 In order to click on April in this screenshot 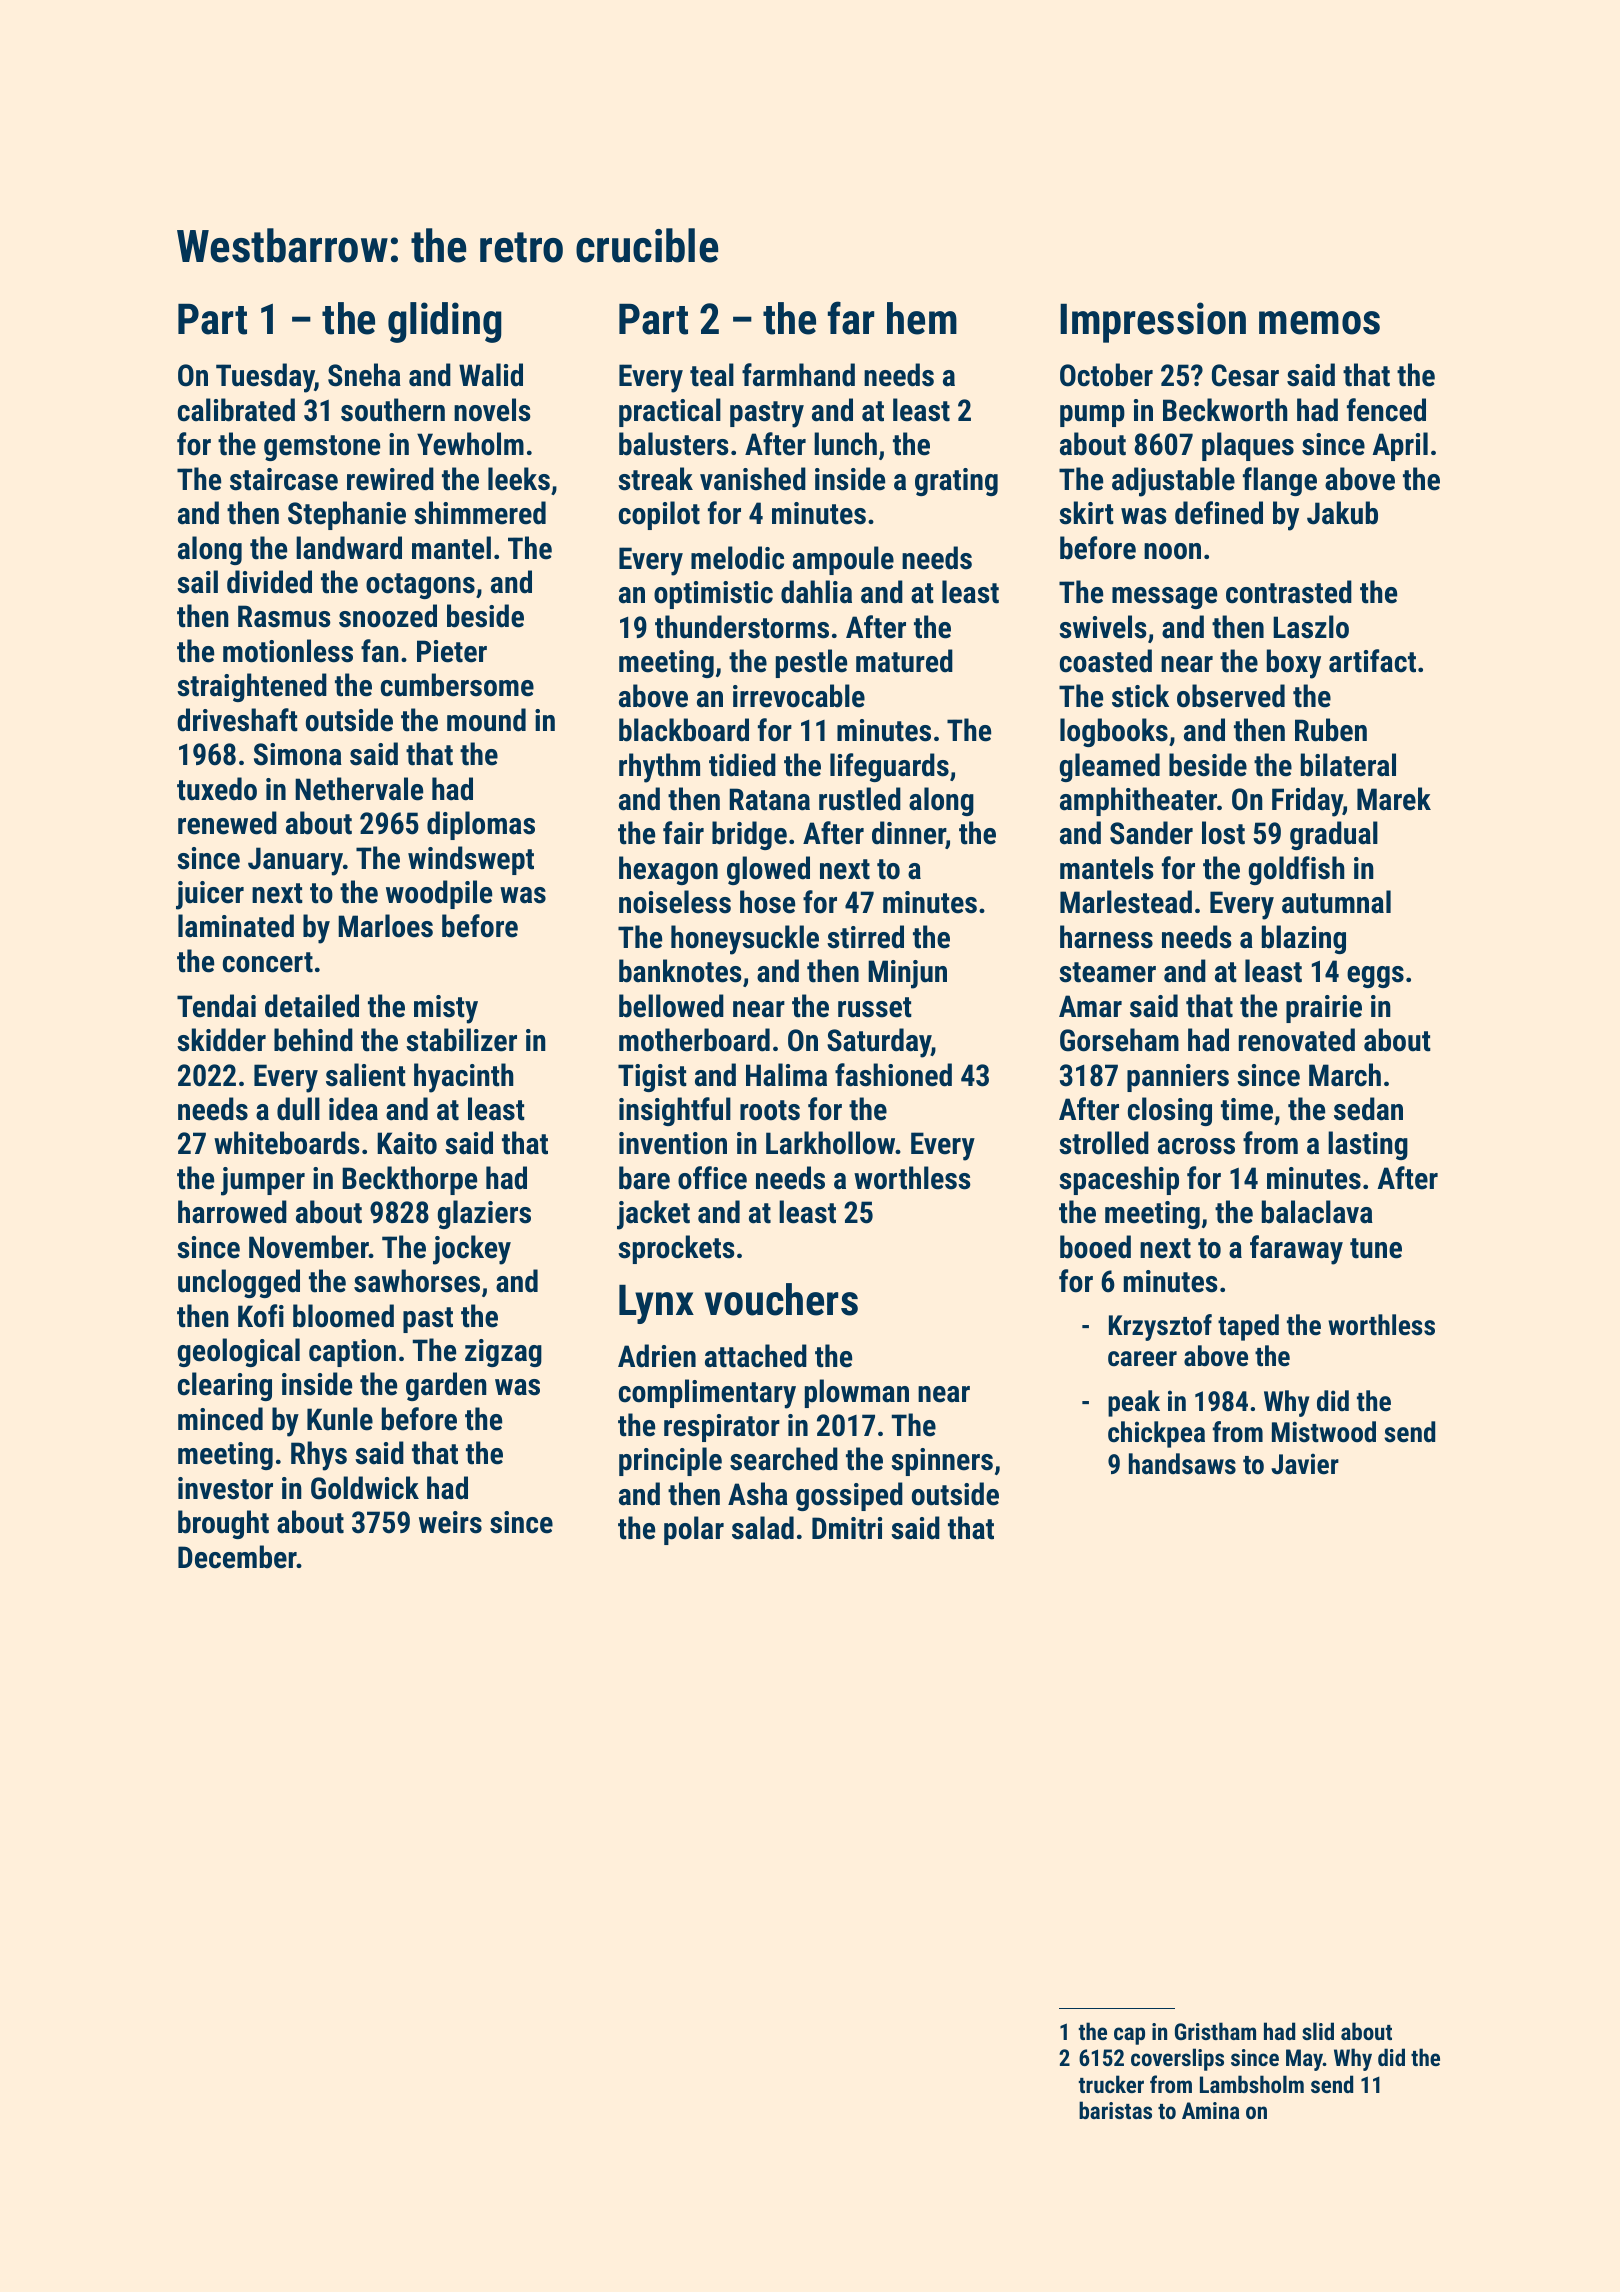, I will do `click(1400, 446)`.
